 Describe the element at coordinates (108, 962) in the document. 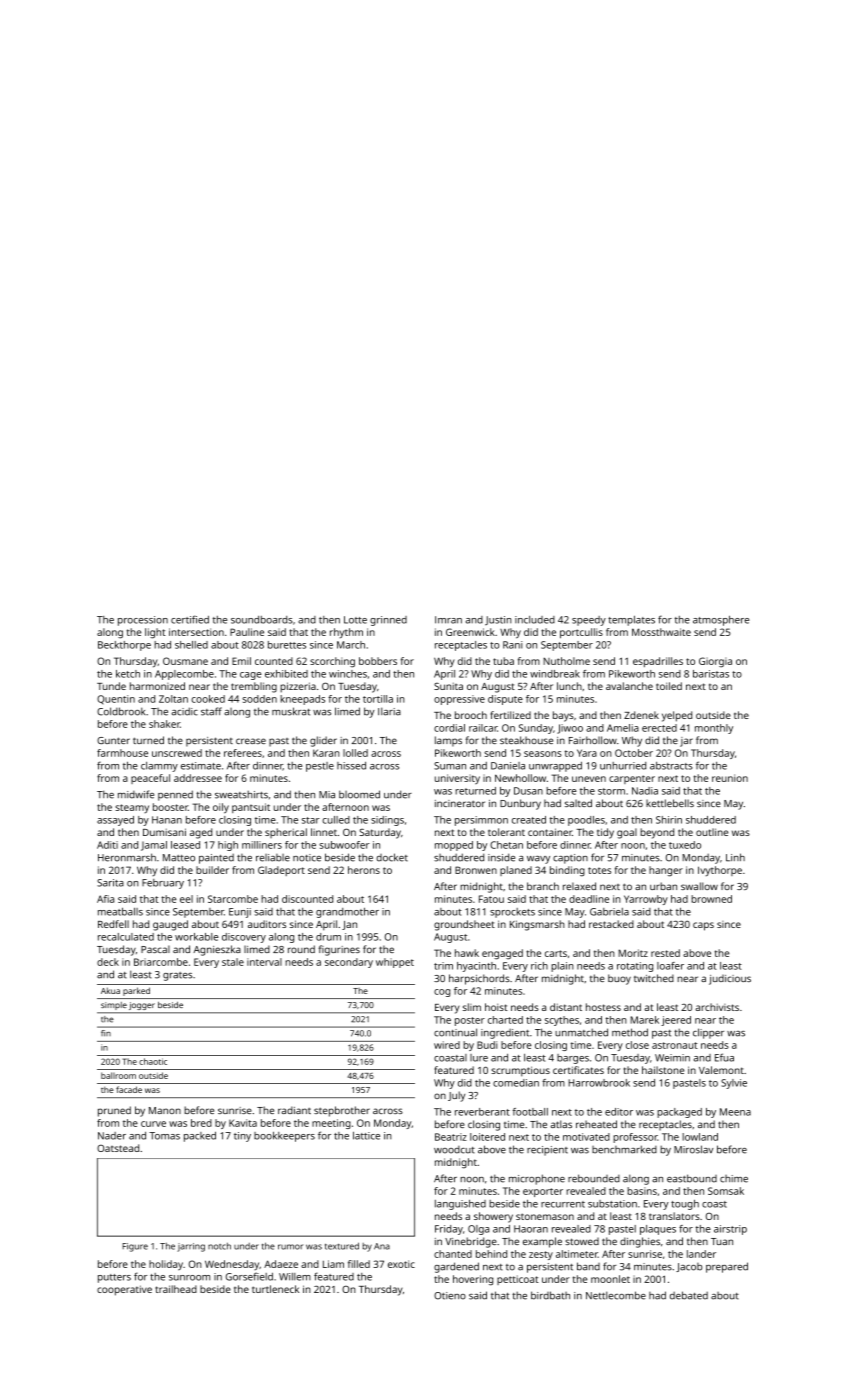

I see `deck` at that location.
